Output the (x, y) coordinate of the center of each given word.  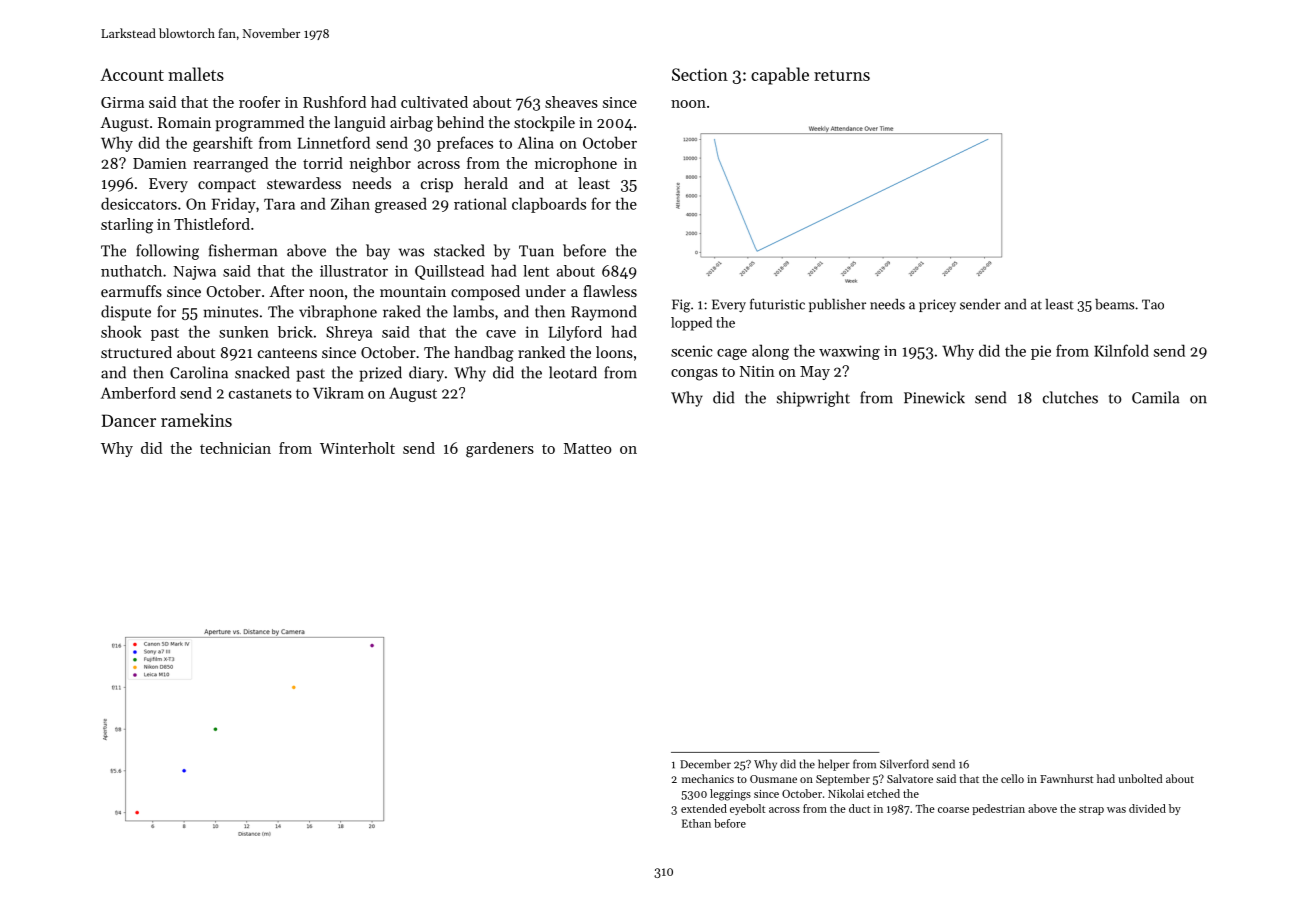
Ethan (696, 823)
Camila (1156, 397)
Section (700, 74)
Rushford (334, 102)
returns (842, 75)
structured (136, 352)
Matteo (587, 448)
